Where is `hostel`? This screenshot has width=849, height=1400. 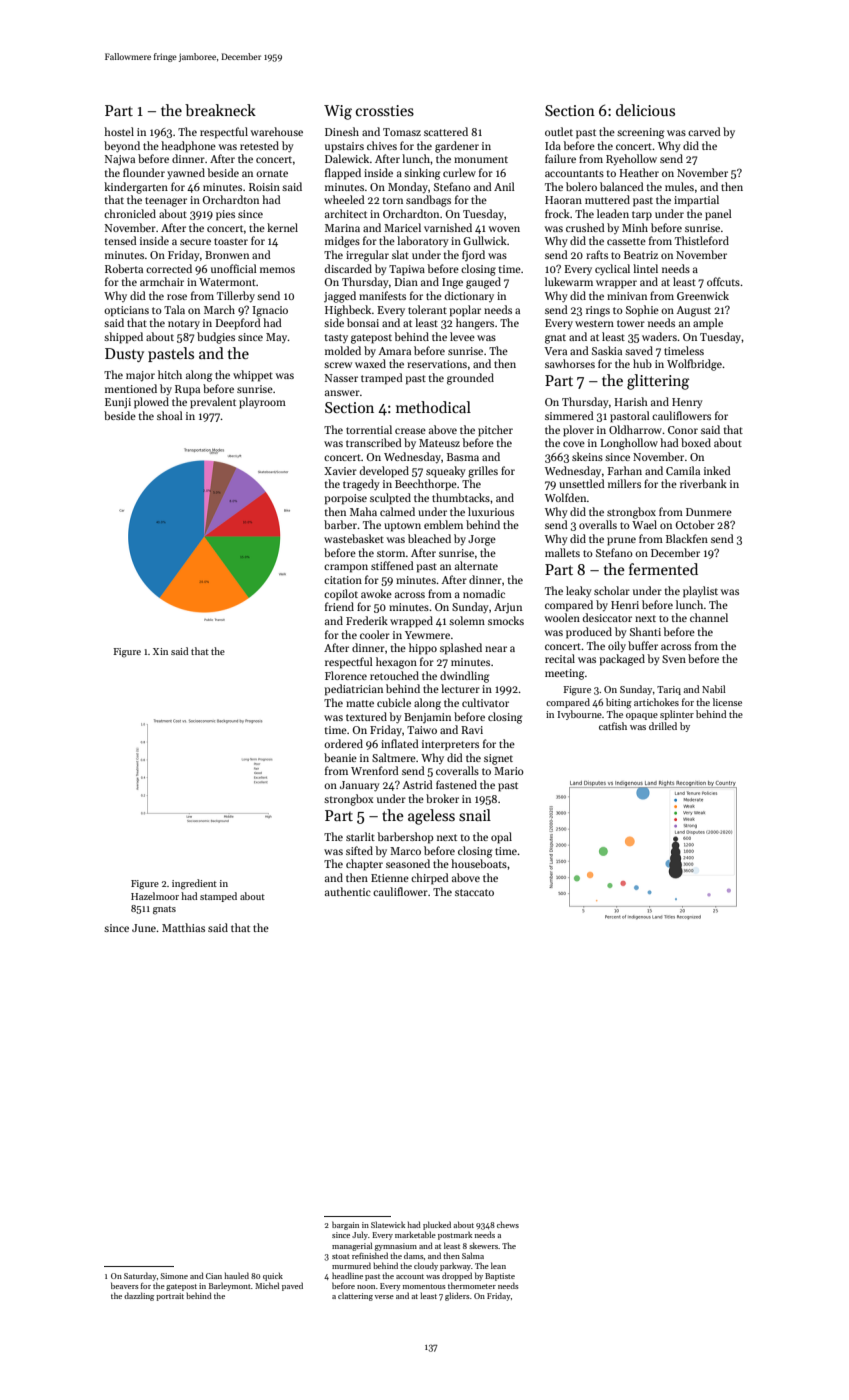
hostel is located at coordinates (119, 131).
